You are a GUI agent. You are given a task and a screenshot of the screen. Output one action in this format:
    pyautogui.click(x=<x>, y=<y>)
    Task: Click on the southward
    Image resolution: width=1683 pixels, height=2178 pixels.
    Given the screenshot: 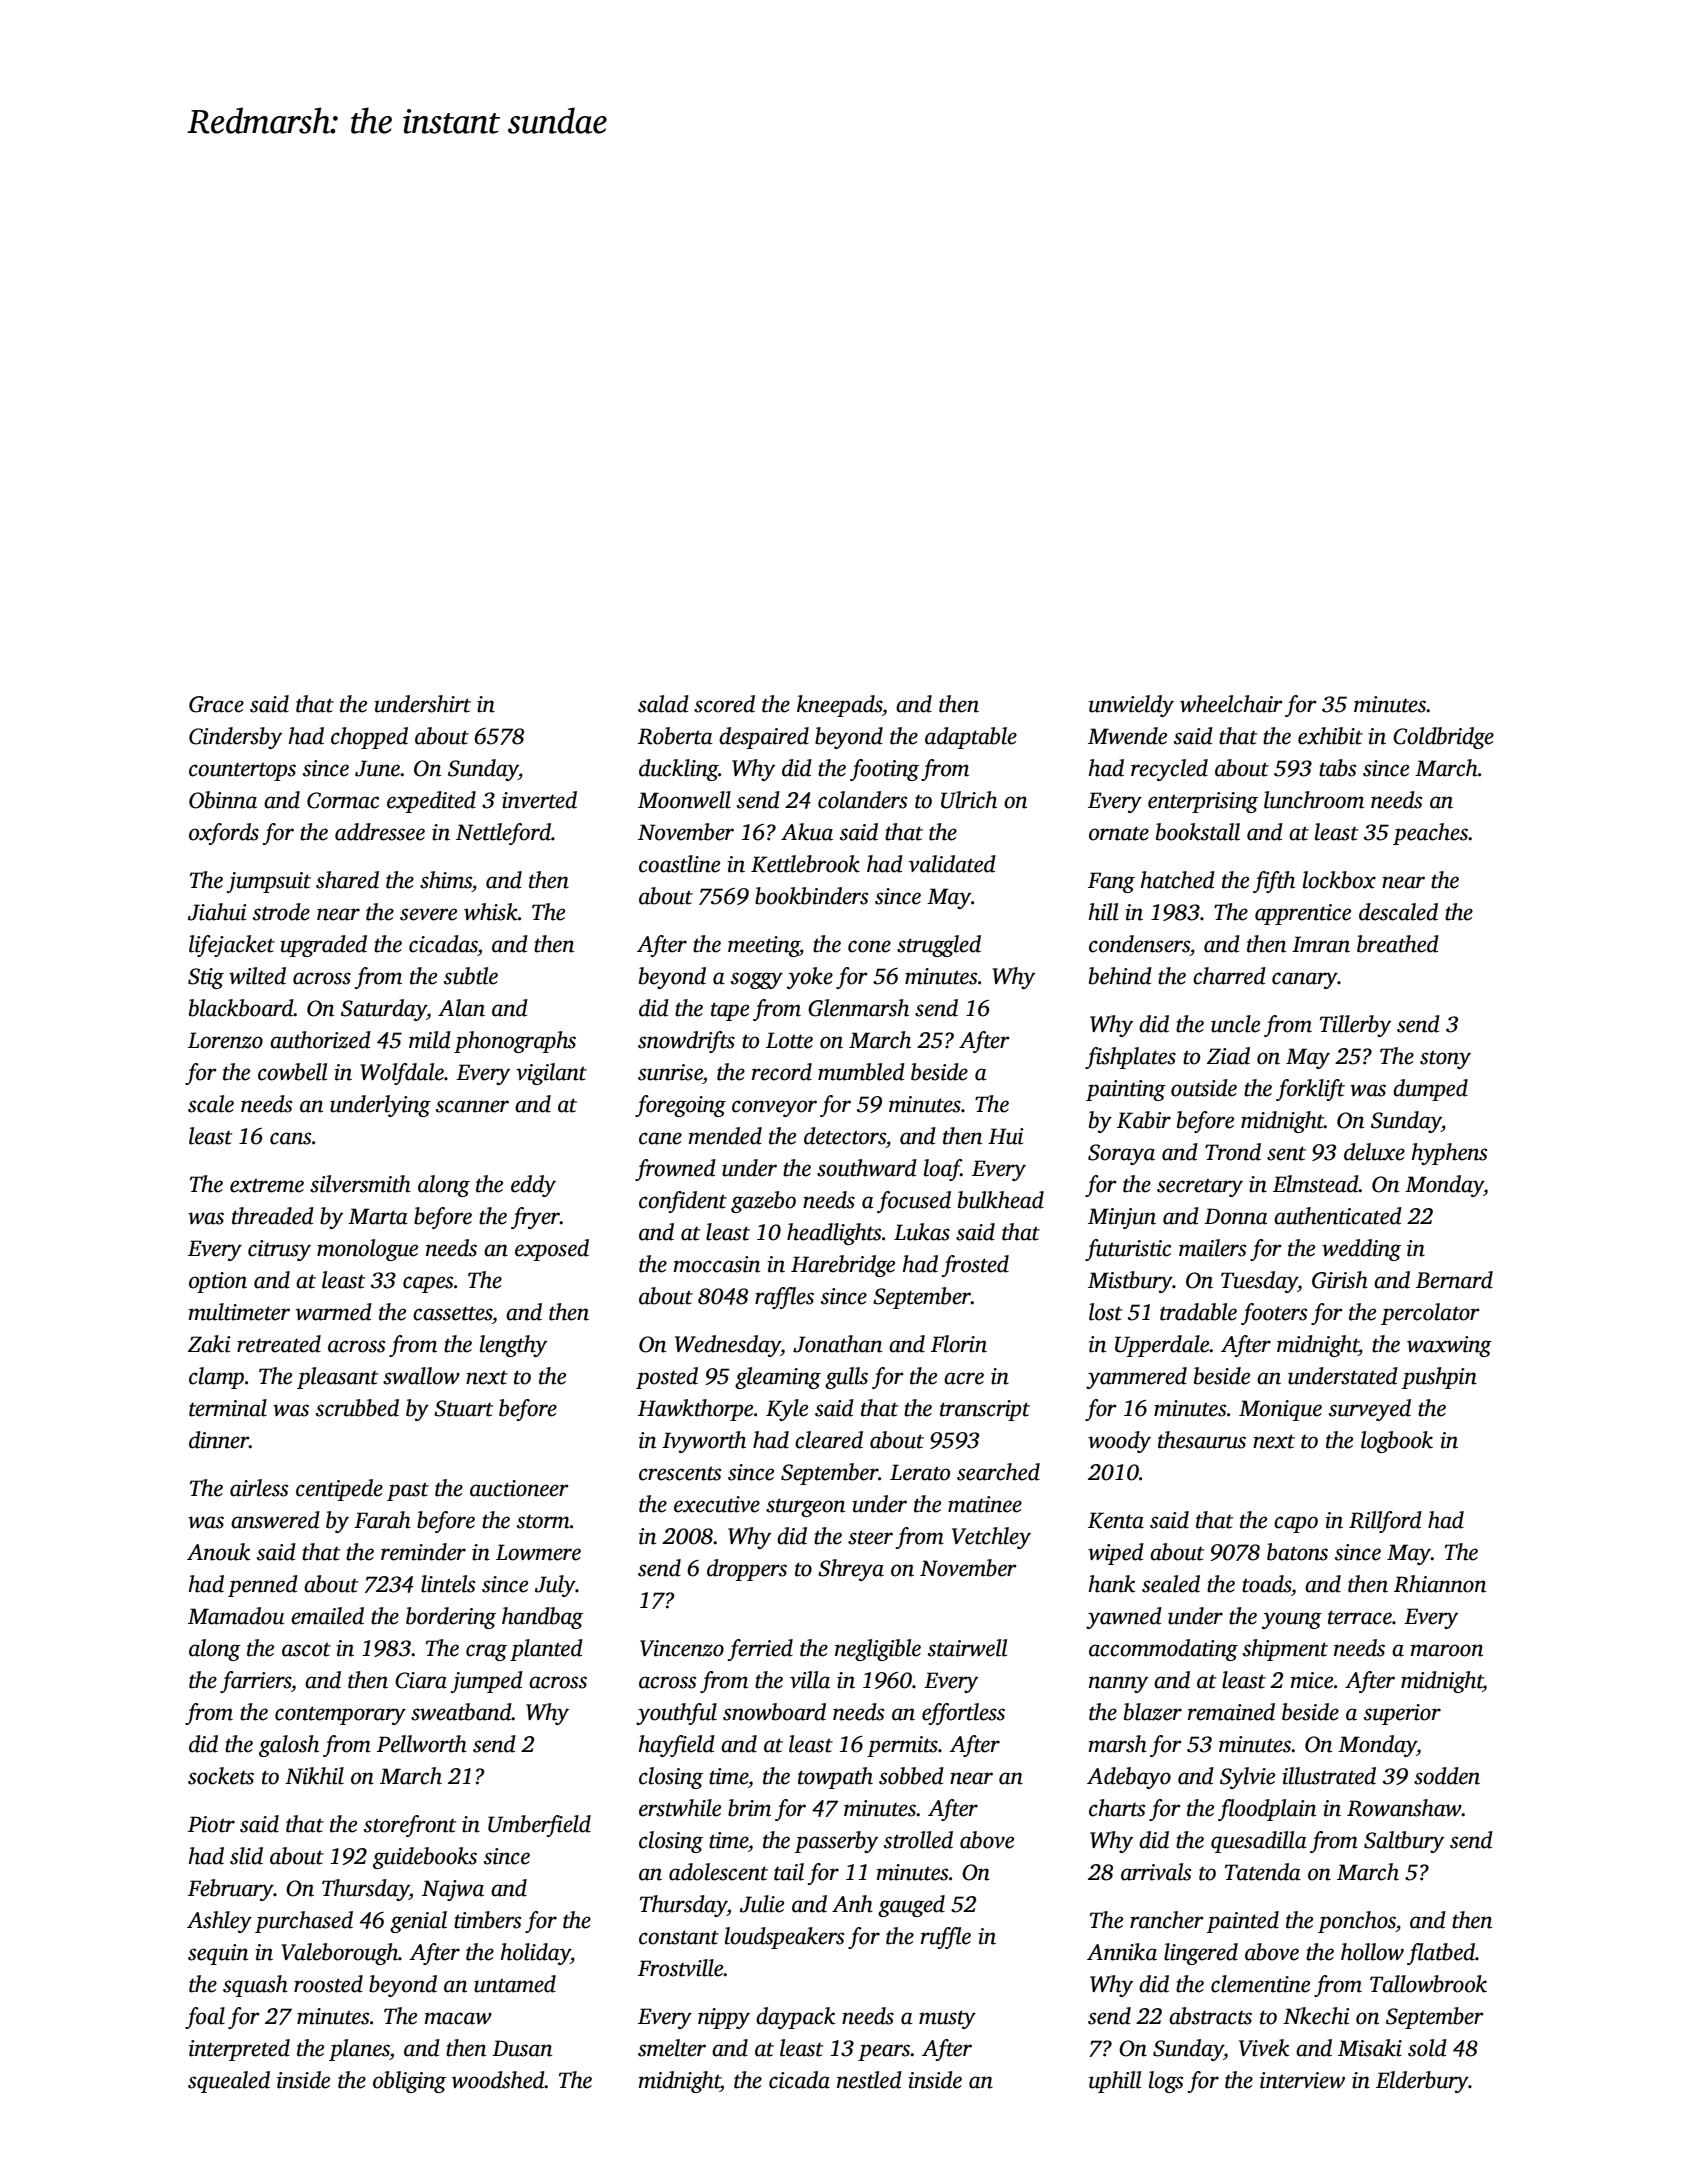 What is the action you would take?
    pyautogui.click(x=867, y=1168)
